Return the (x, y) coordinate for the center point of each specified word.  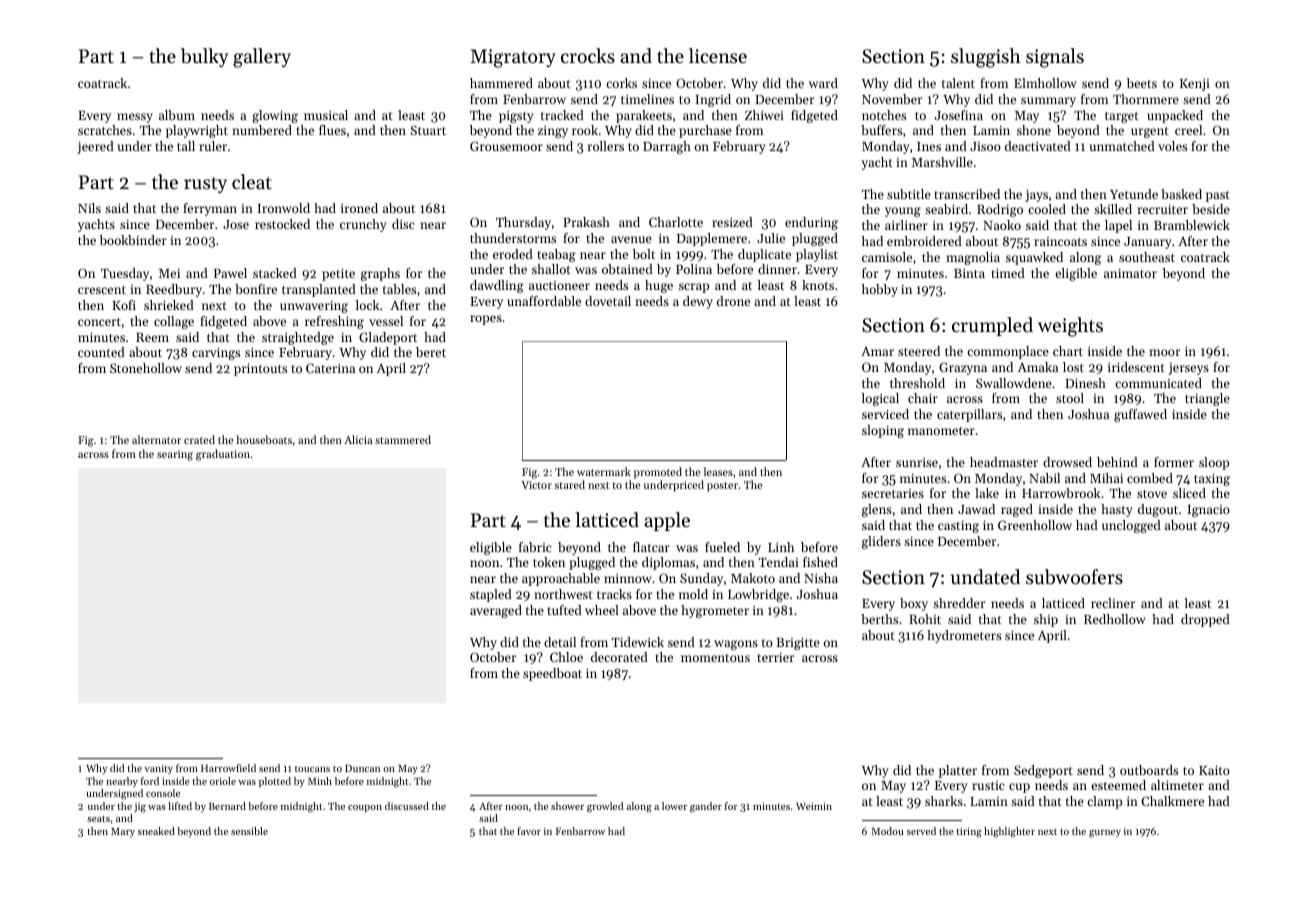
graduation (223, 455)
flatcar (651, 547)
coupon (365, 808)
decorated (619, 657)
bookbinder (133, 240)
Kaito (1214, 770)
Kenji (1195, 85)
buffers (881, 130)
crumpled (992, 326)
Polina (694, 269)
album (177, 115)
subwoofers (1074, 577)
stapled (491, 595)
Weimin (814, 806)
